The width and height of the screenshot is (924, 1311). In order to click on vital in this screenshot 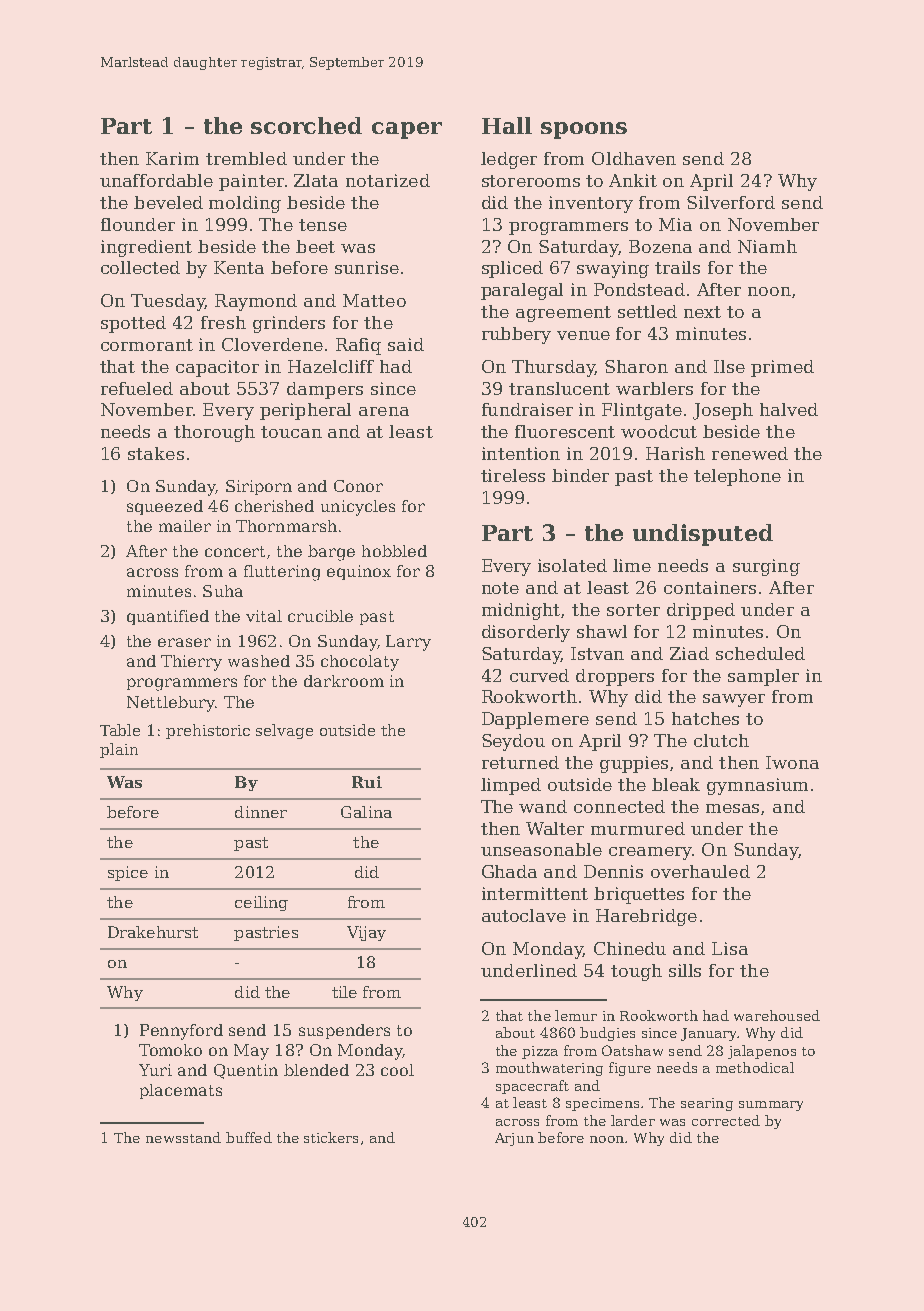, I will do `click(264, 616)`.
